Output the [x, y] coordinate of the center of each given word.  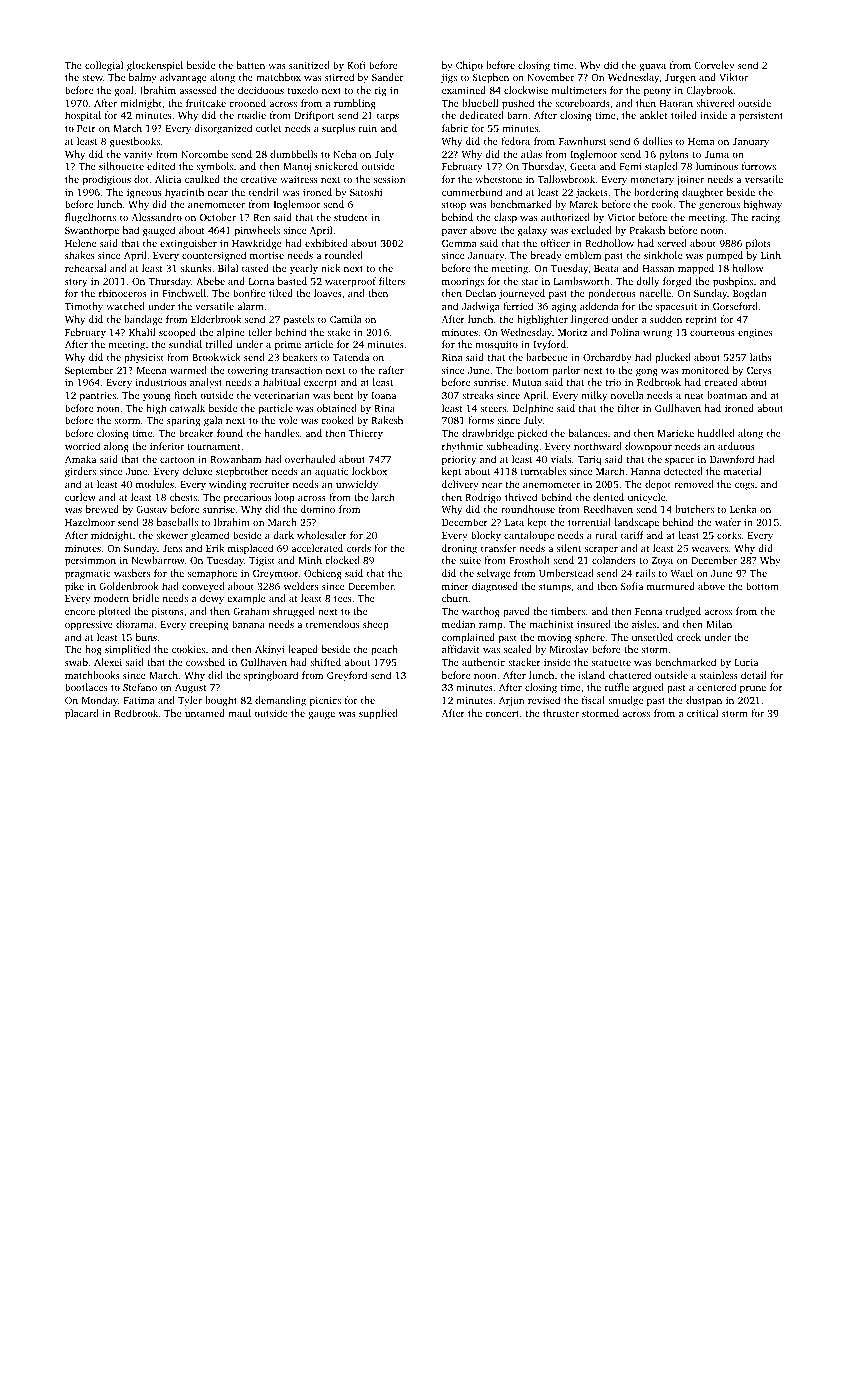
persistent [761, 117]
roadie [251, 115]
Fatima [139, 700]
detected [683, 471]
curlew [80, 497]
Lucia [746, 662]
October [218, 217]
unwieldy [357, 485]
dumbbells [293, 154]
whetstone [498, 179]
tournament [214, 447]
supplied [378, 714]
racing [766, 219]
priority [459, 461]
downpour [648, 447]
